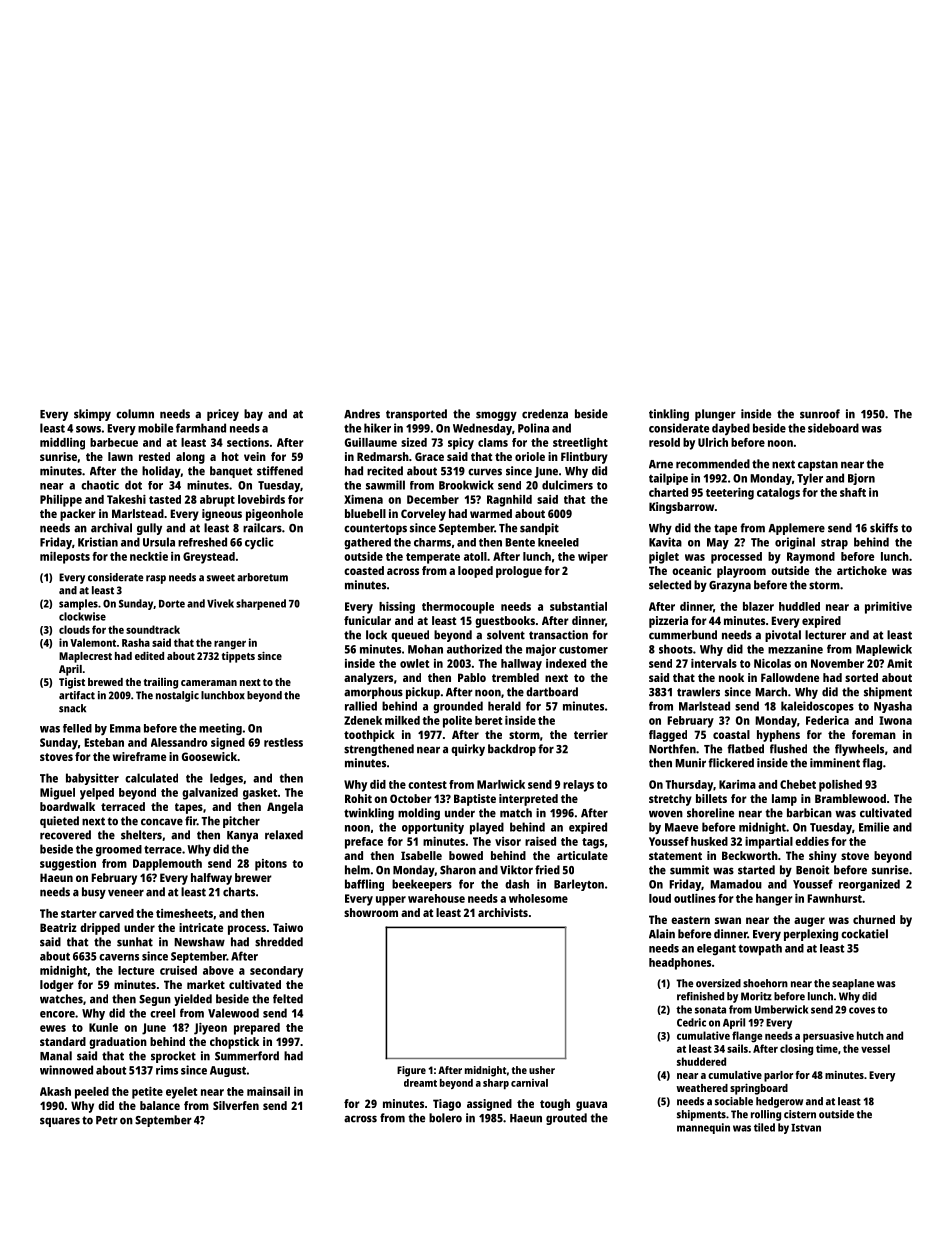 This document has height=1233, width=952. I want to click on shaft, so click(853, 492).
